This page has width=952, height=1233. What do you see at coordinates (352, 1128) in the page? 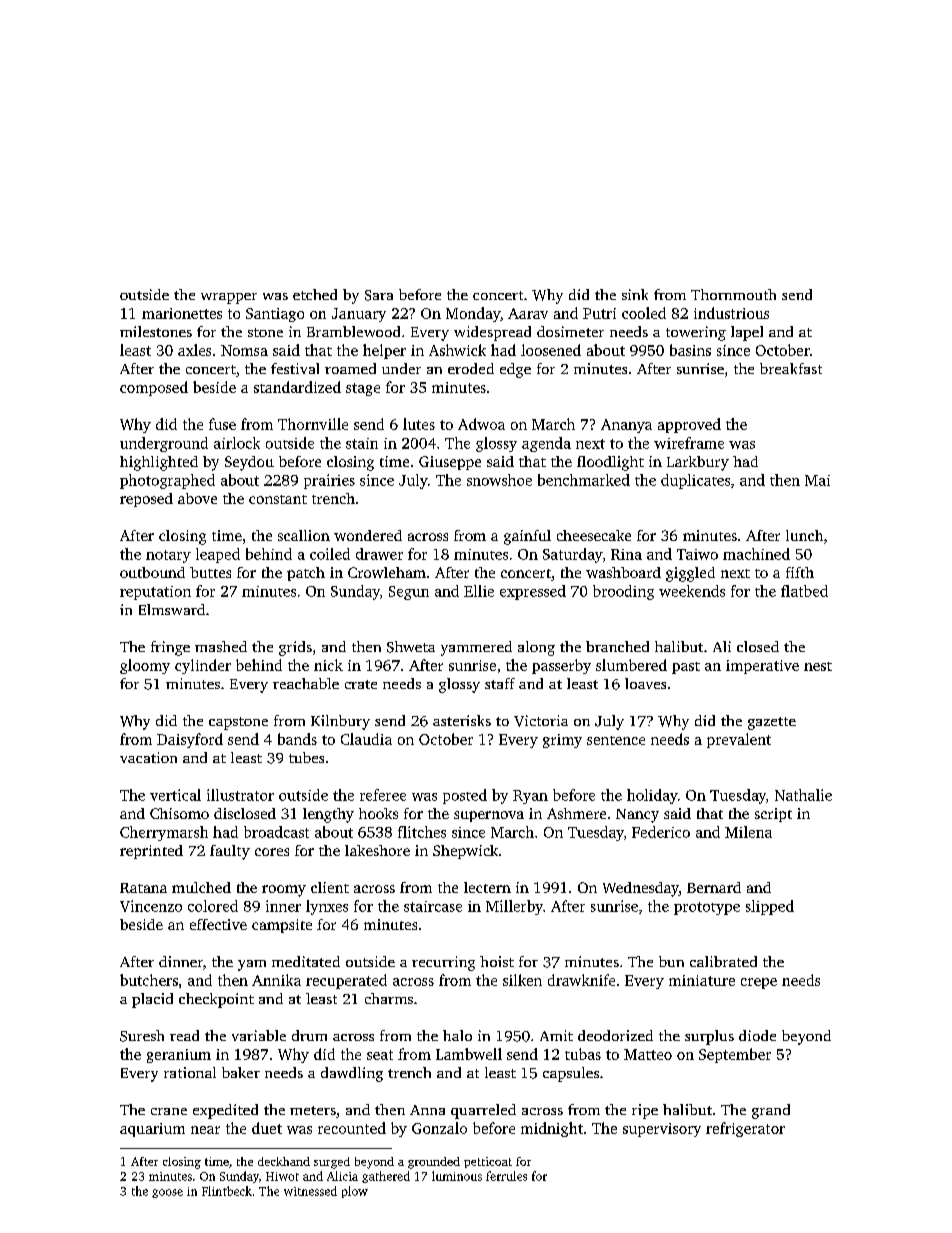
I see `recounted` at bounding box center [352, 1128].
